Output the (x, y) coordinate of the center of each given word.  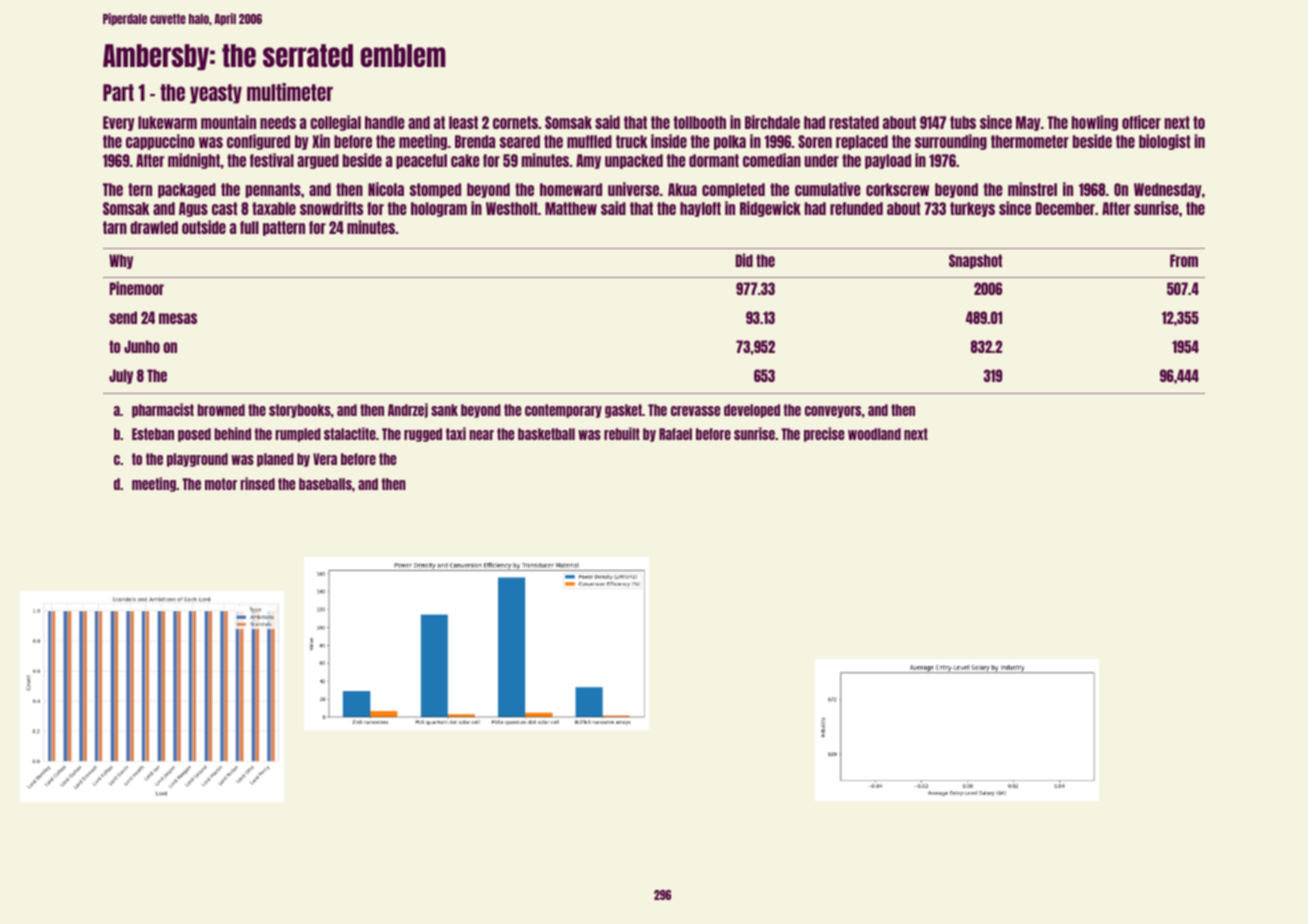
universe (633, 189)
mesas (178, 318)
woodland (874, 434)
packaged (187, 190)
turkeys (972, 209)
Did (744, 260)
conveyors (833, 412)
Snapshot (975, 261)
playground (197, 460)
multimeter (290, 92)
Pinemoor (137, 288)
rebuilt (622, 433)
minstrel (1032, 189)
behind (232, 433)
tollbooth (699, 122)
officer (1141, 122)
